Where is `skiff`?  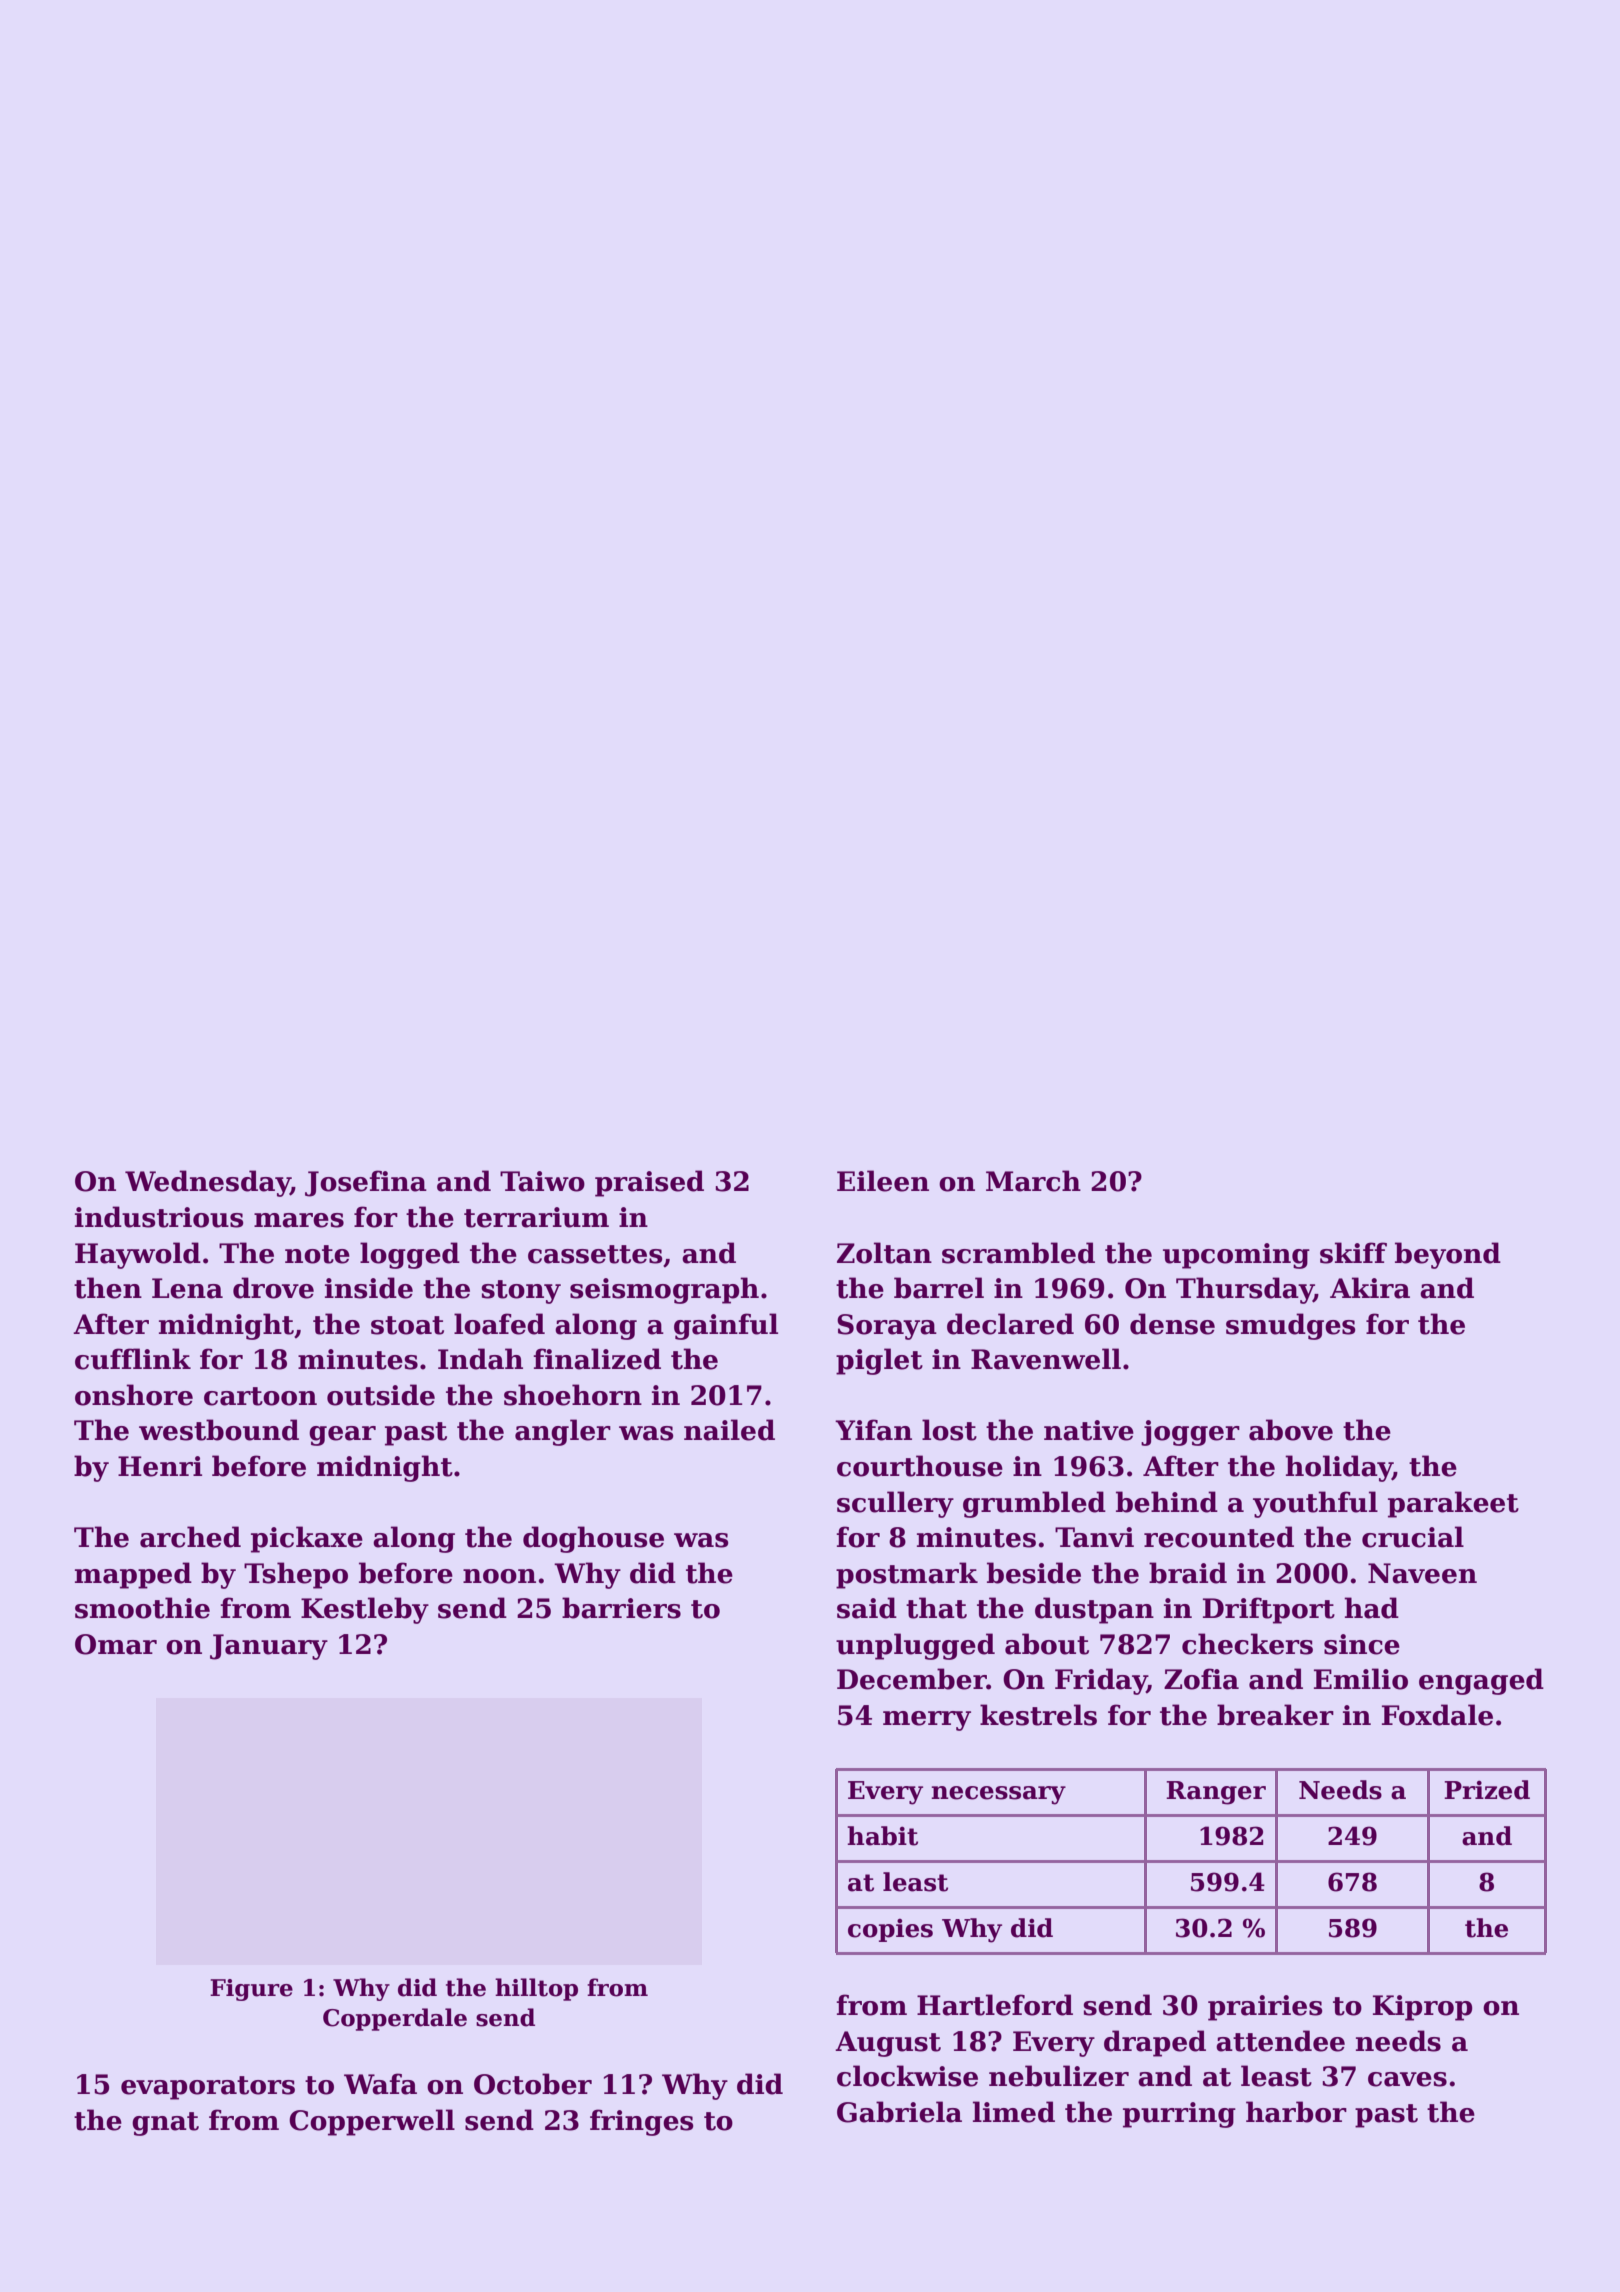 skiff is located at coordinates (1353, 1253).
